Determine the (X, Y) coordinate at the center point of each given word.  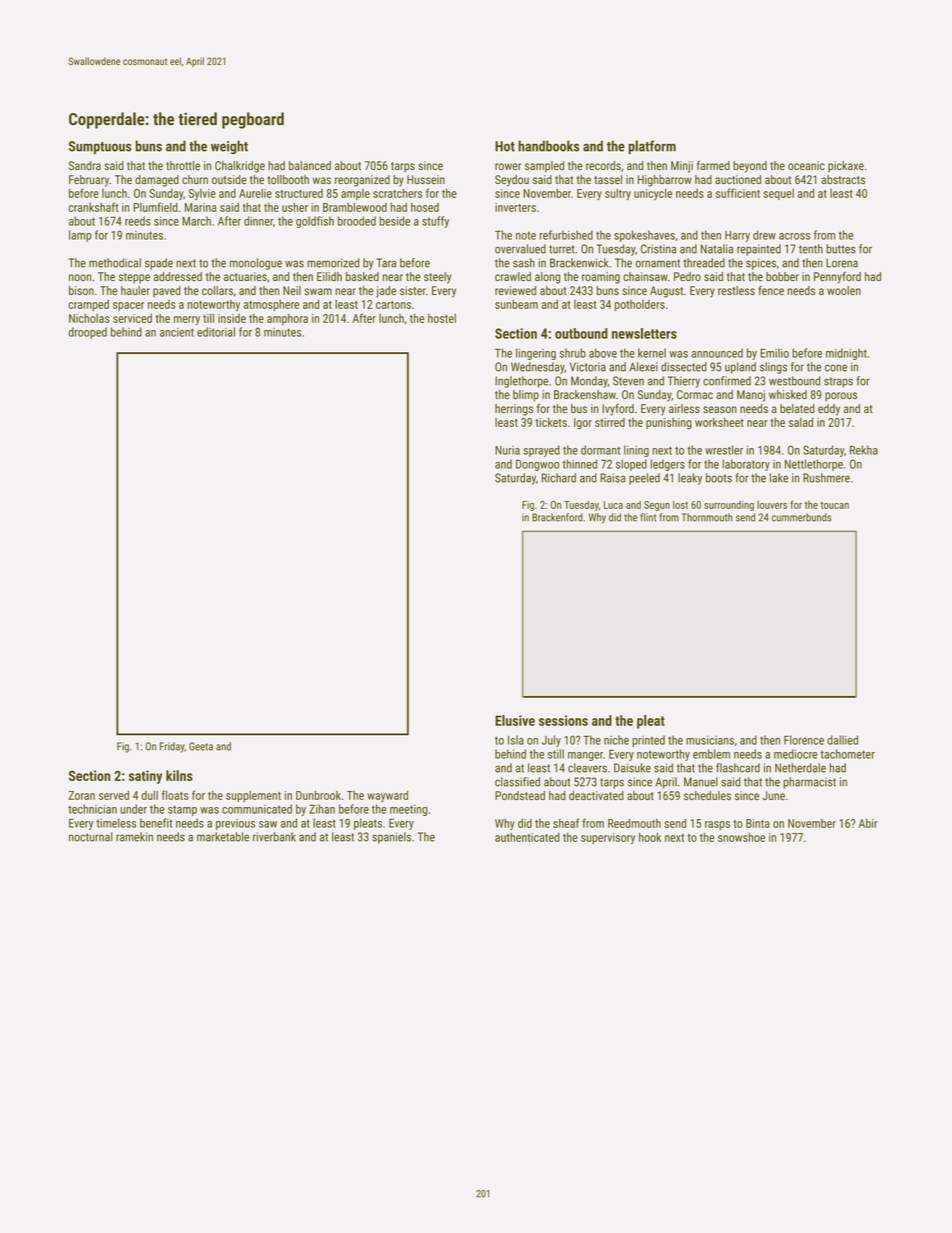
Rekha (864, 450)
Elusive (515, 720)
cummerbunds (802, 517)
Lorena (842, 263)
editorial (216, 332)
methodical (115, 263)
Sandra (85, 165)
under (134, 809)
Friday (172, 747)
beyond (750, 167)
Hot (505, 146)
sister (413, 290)
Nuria (507, 450)
